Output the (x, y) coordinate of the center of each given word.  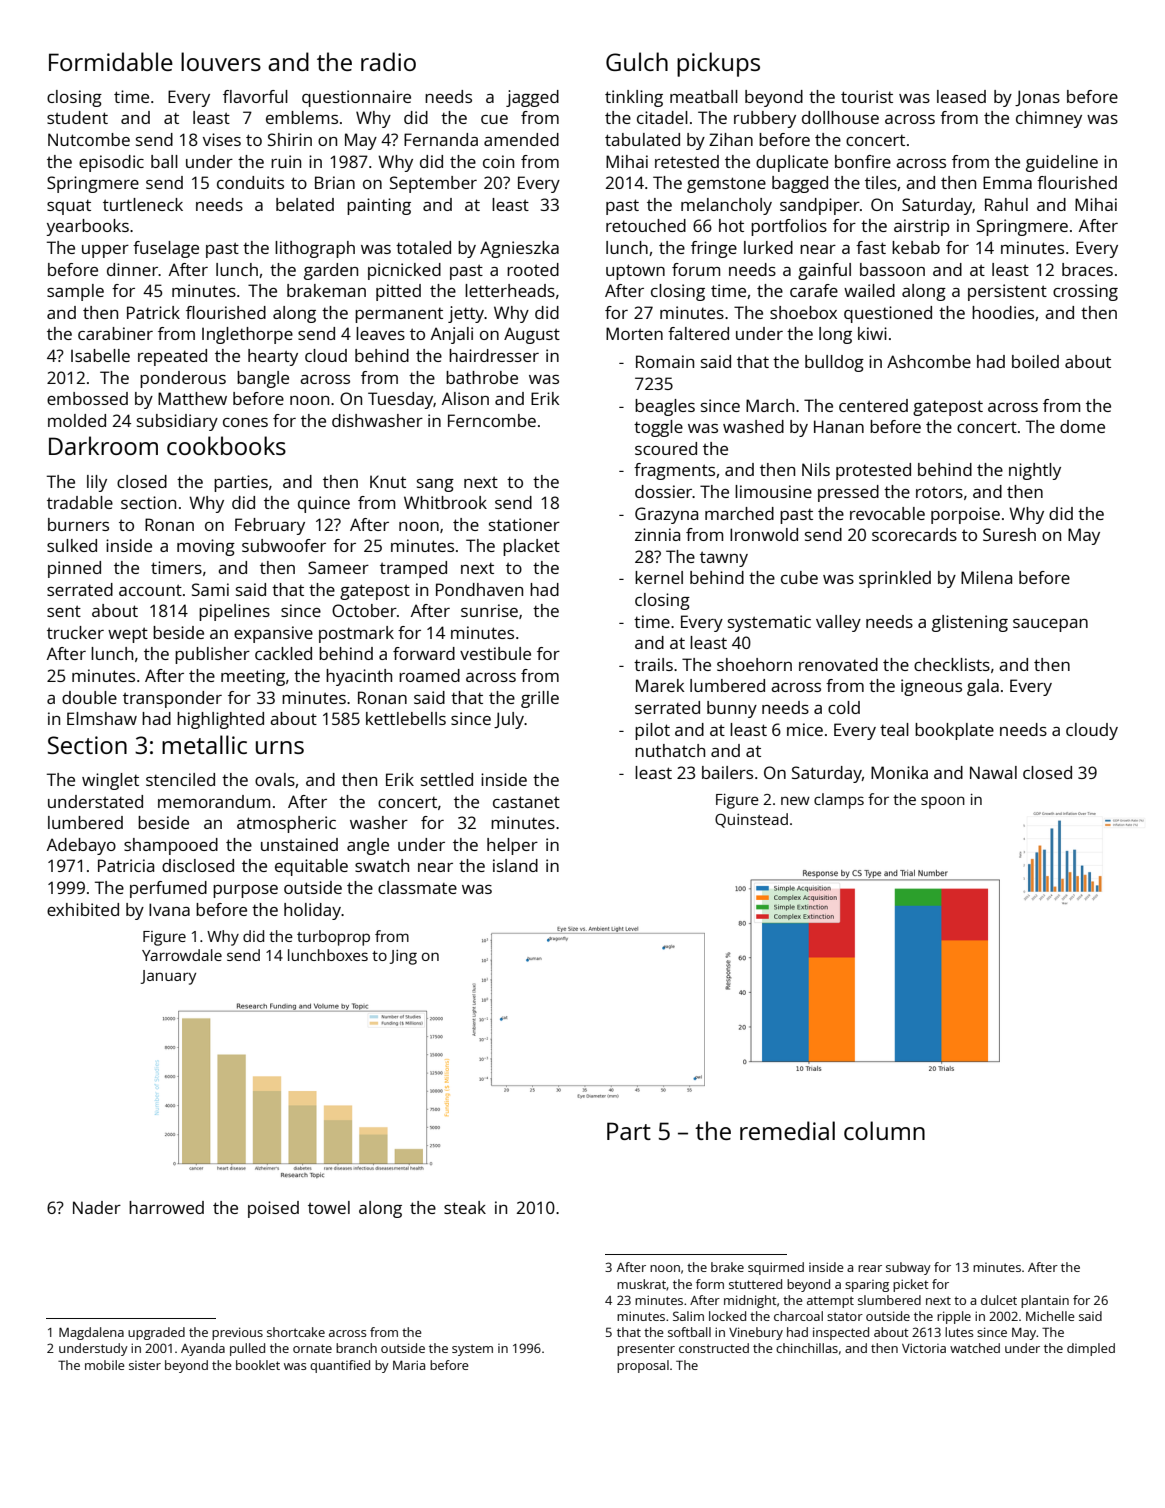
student (77, 117)
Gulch (637, 61)
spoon (943, 802)
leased (961, 96)
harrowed (166, 1207)
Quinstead (751, 820)
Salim (688, 1316)
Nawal (993, 772)
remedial (787, 1130)
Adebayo (81, 846)
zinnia (657, 534)
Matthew (192, 398)
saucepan (1050, 625)
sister (145, 1365)
